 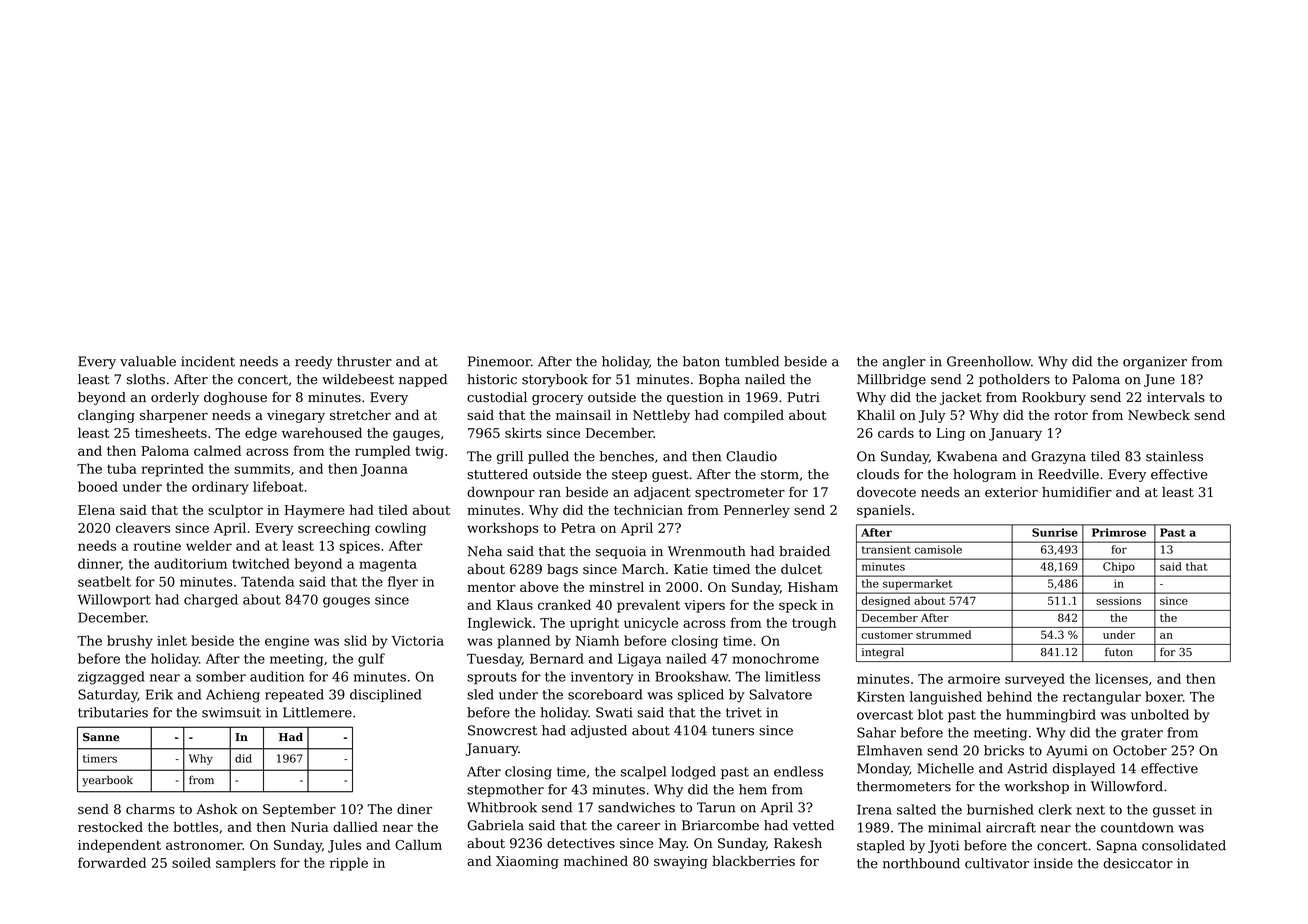 I want to click on question, so click(x=695, y=398).
